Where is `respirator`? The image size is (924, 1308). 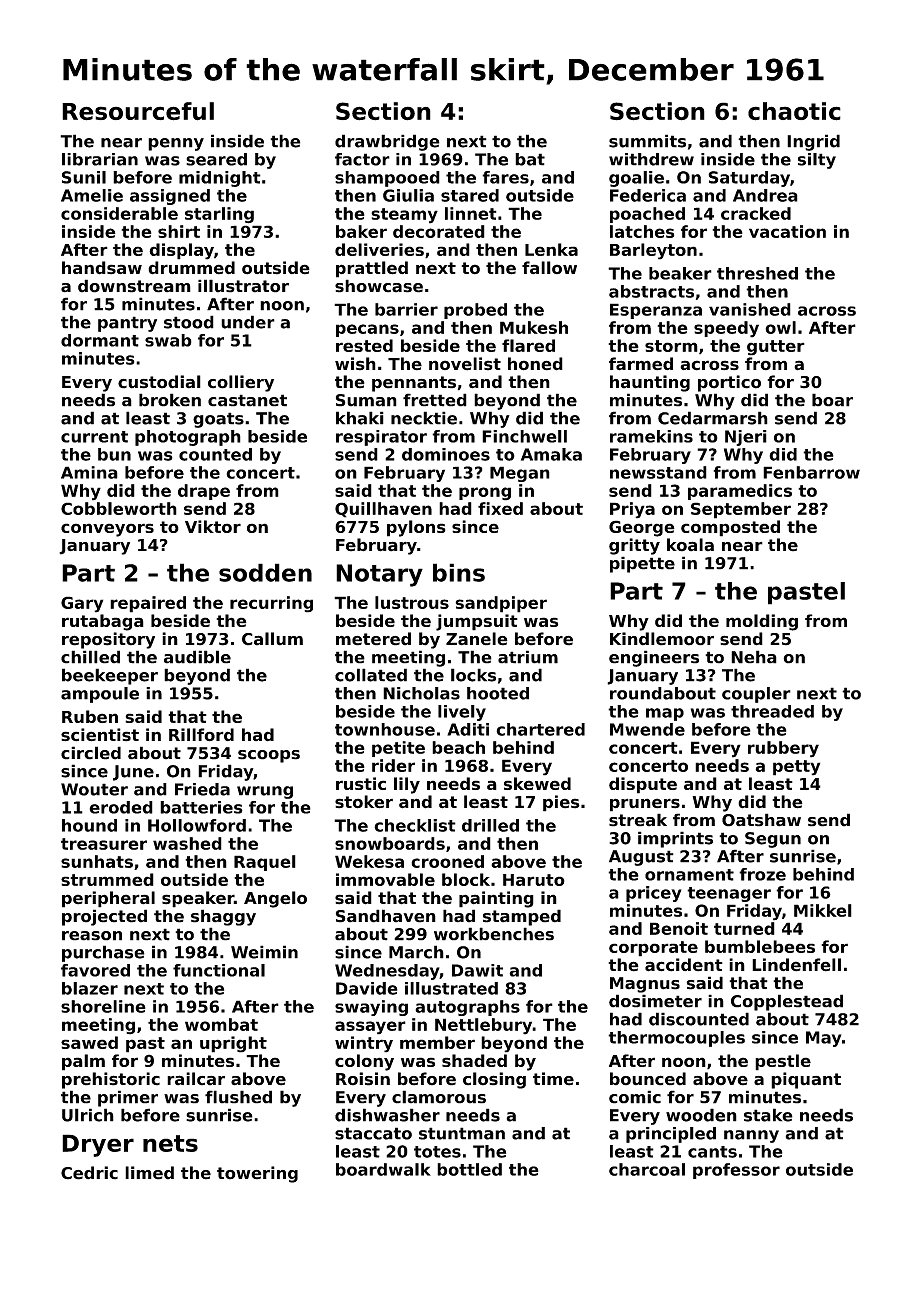 respirator is located at coordinates (381, 438).
